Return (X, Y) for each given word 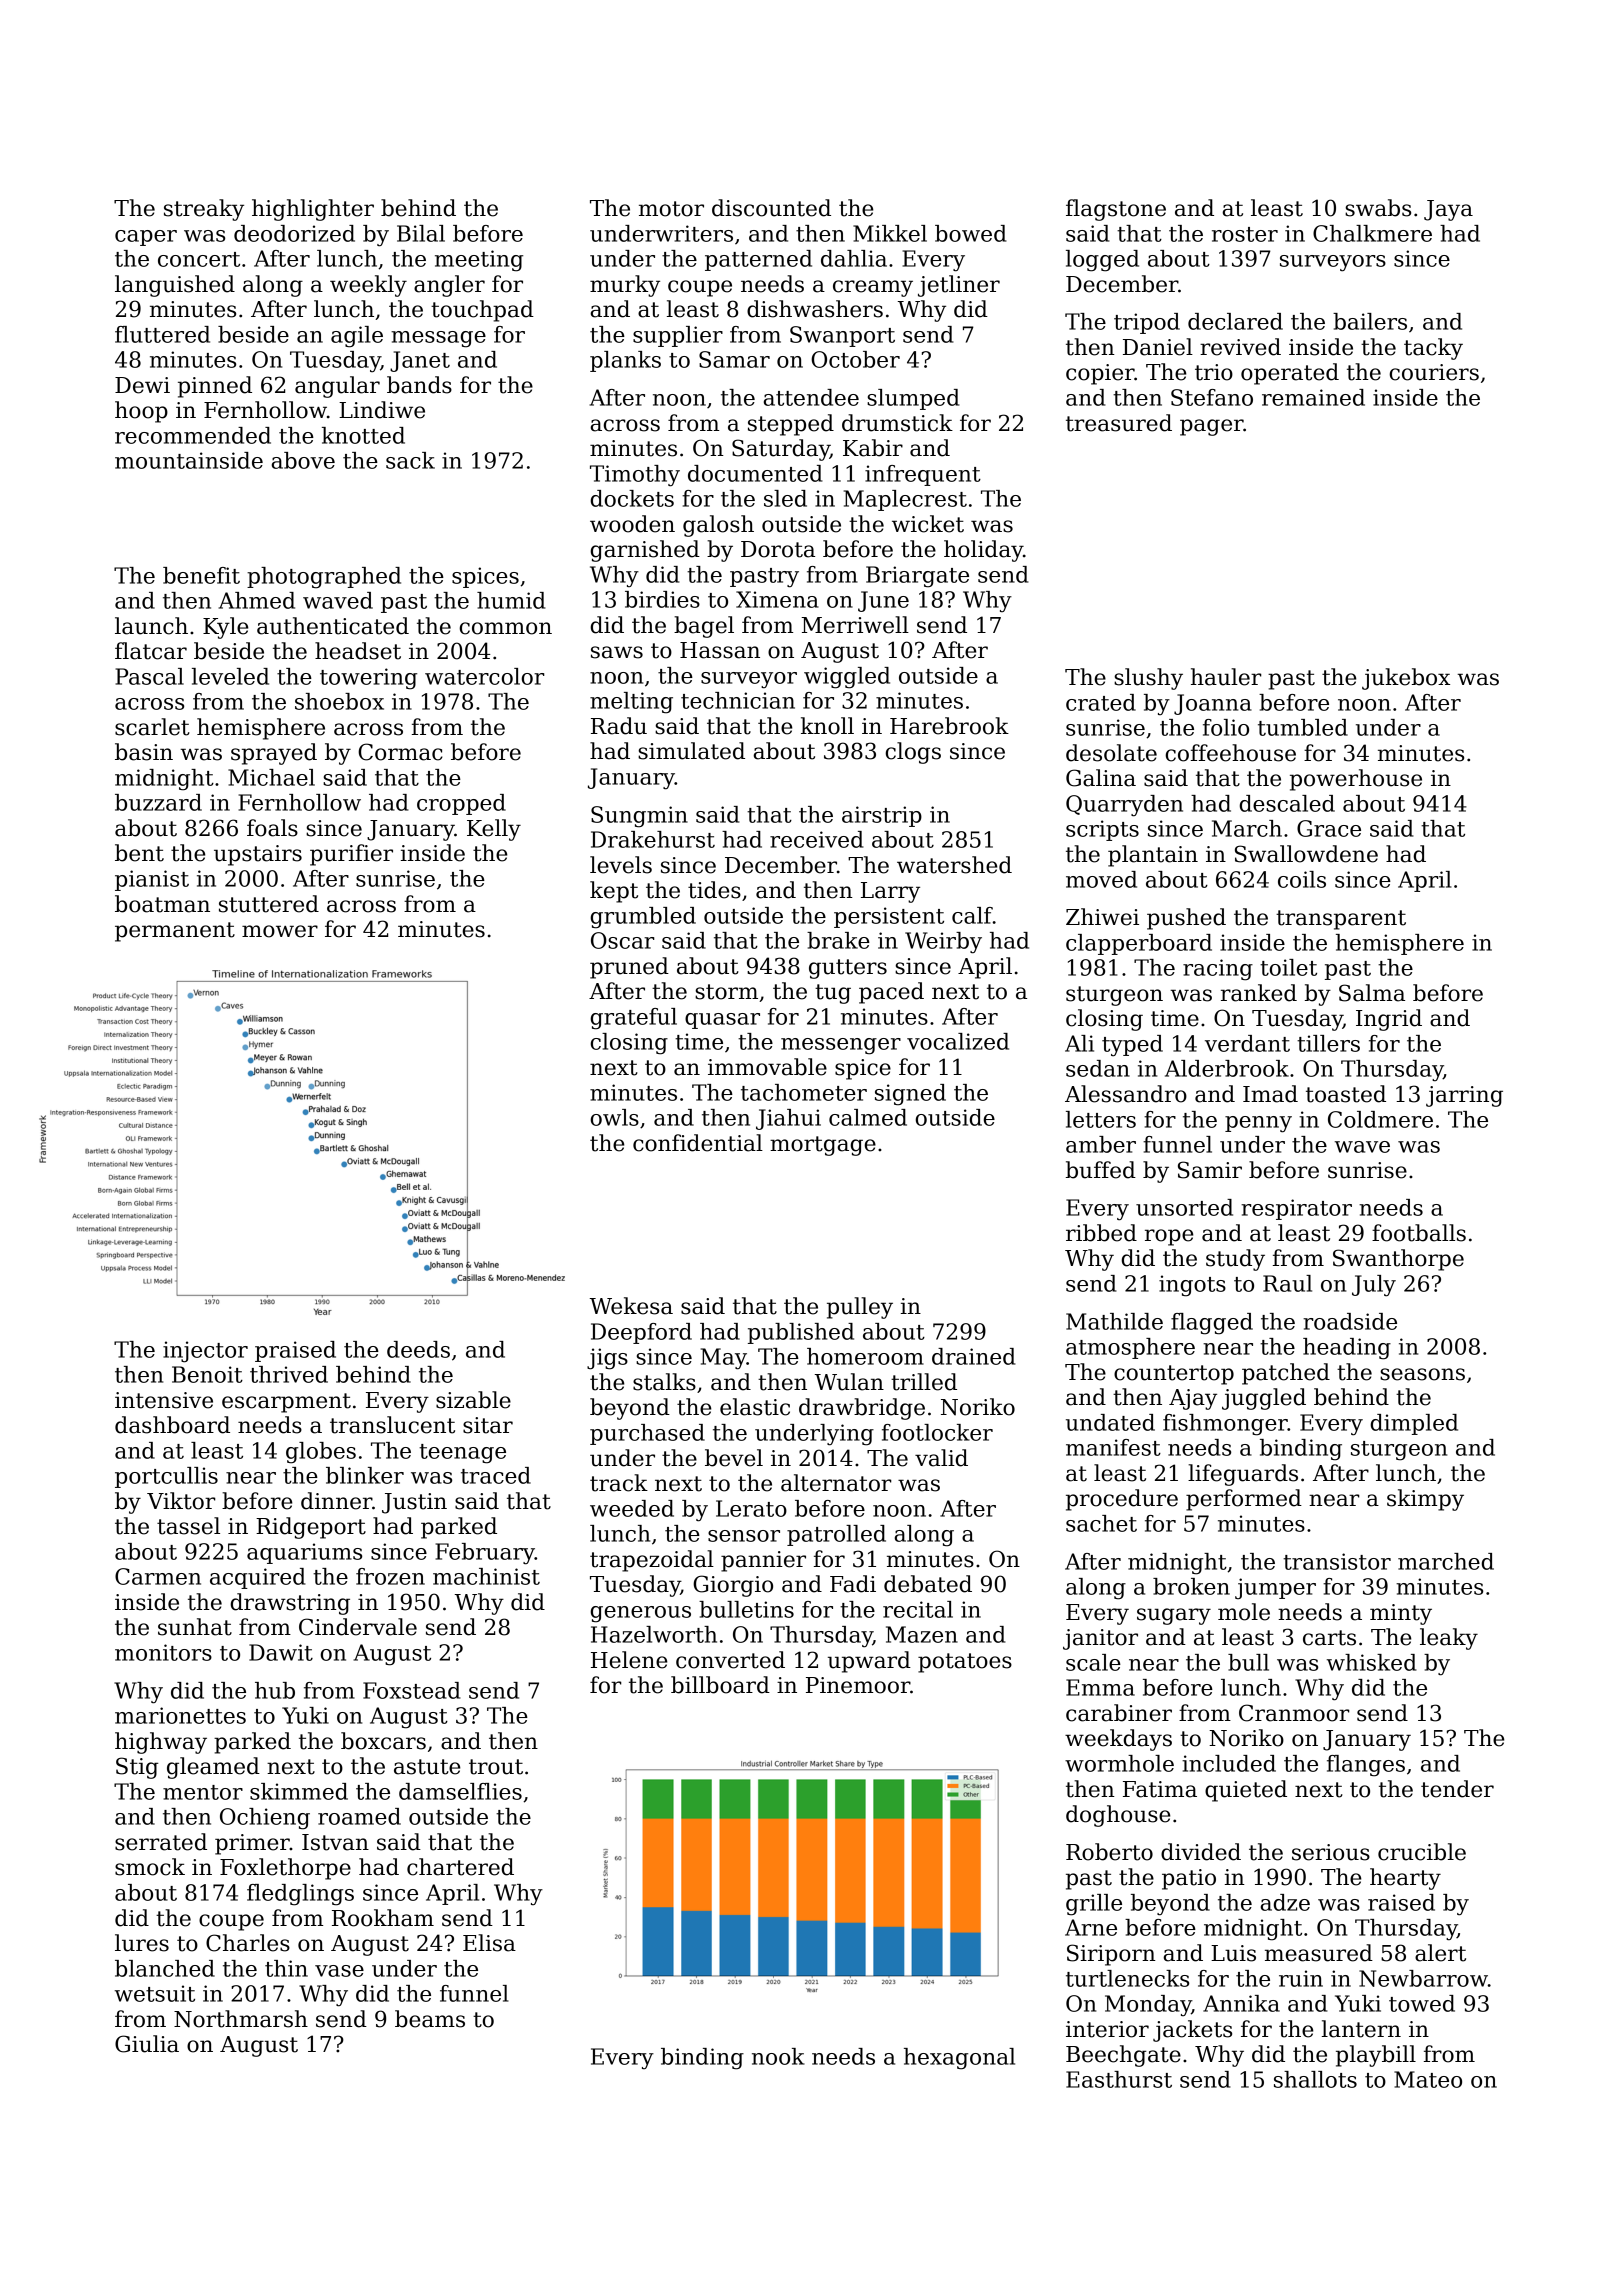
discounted (771, 208)
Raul (1287, 1283)
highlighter (313, 210)
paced (891, 993)
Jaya (1448, 210)
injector (205, 1352)
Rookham (383, 1918)
